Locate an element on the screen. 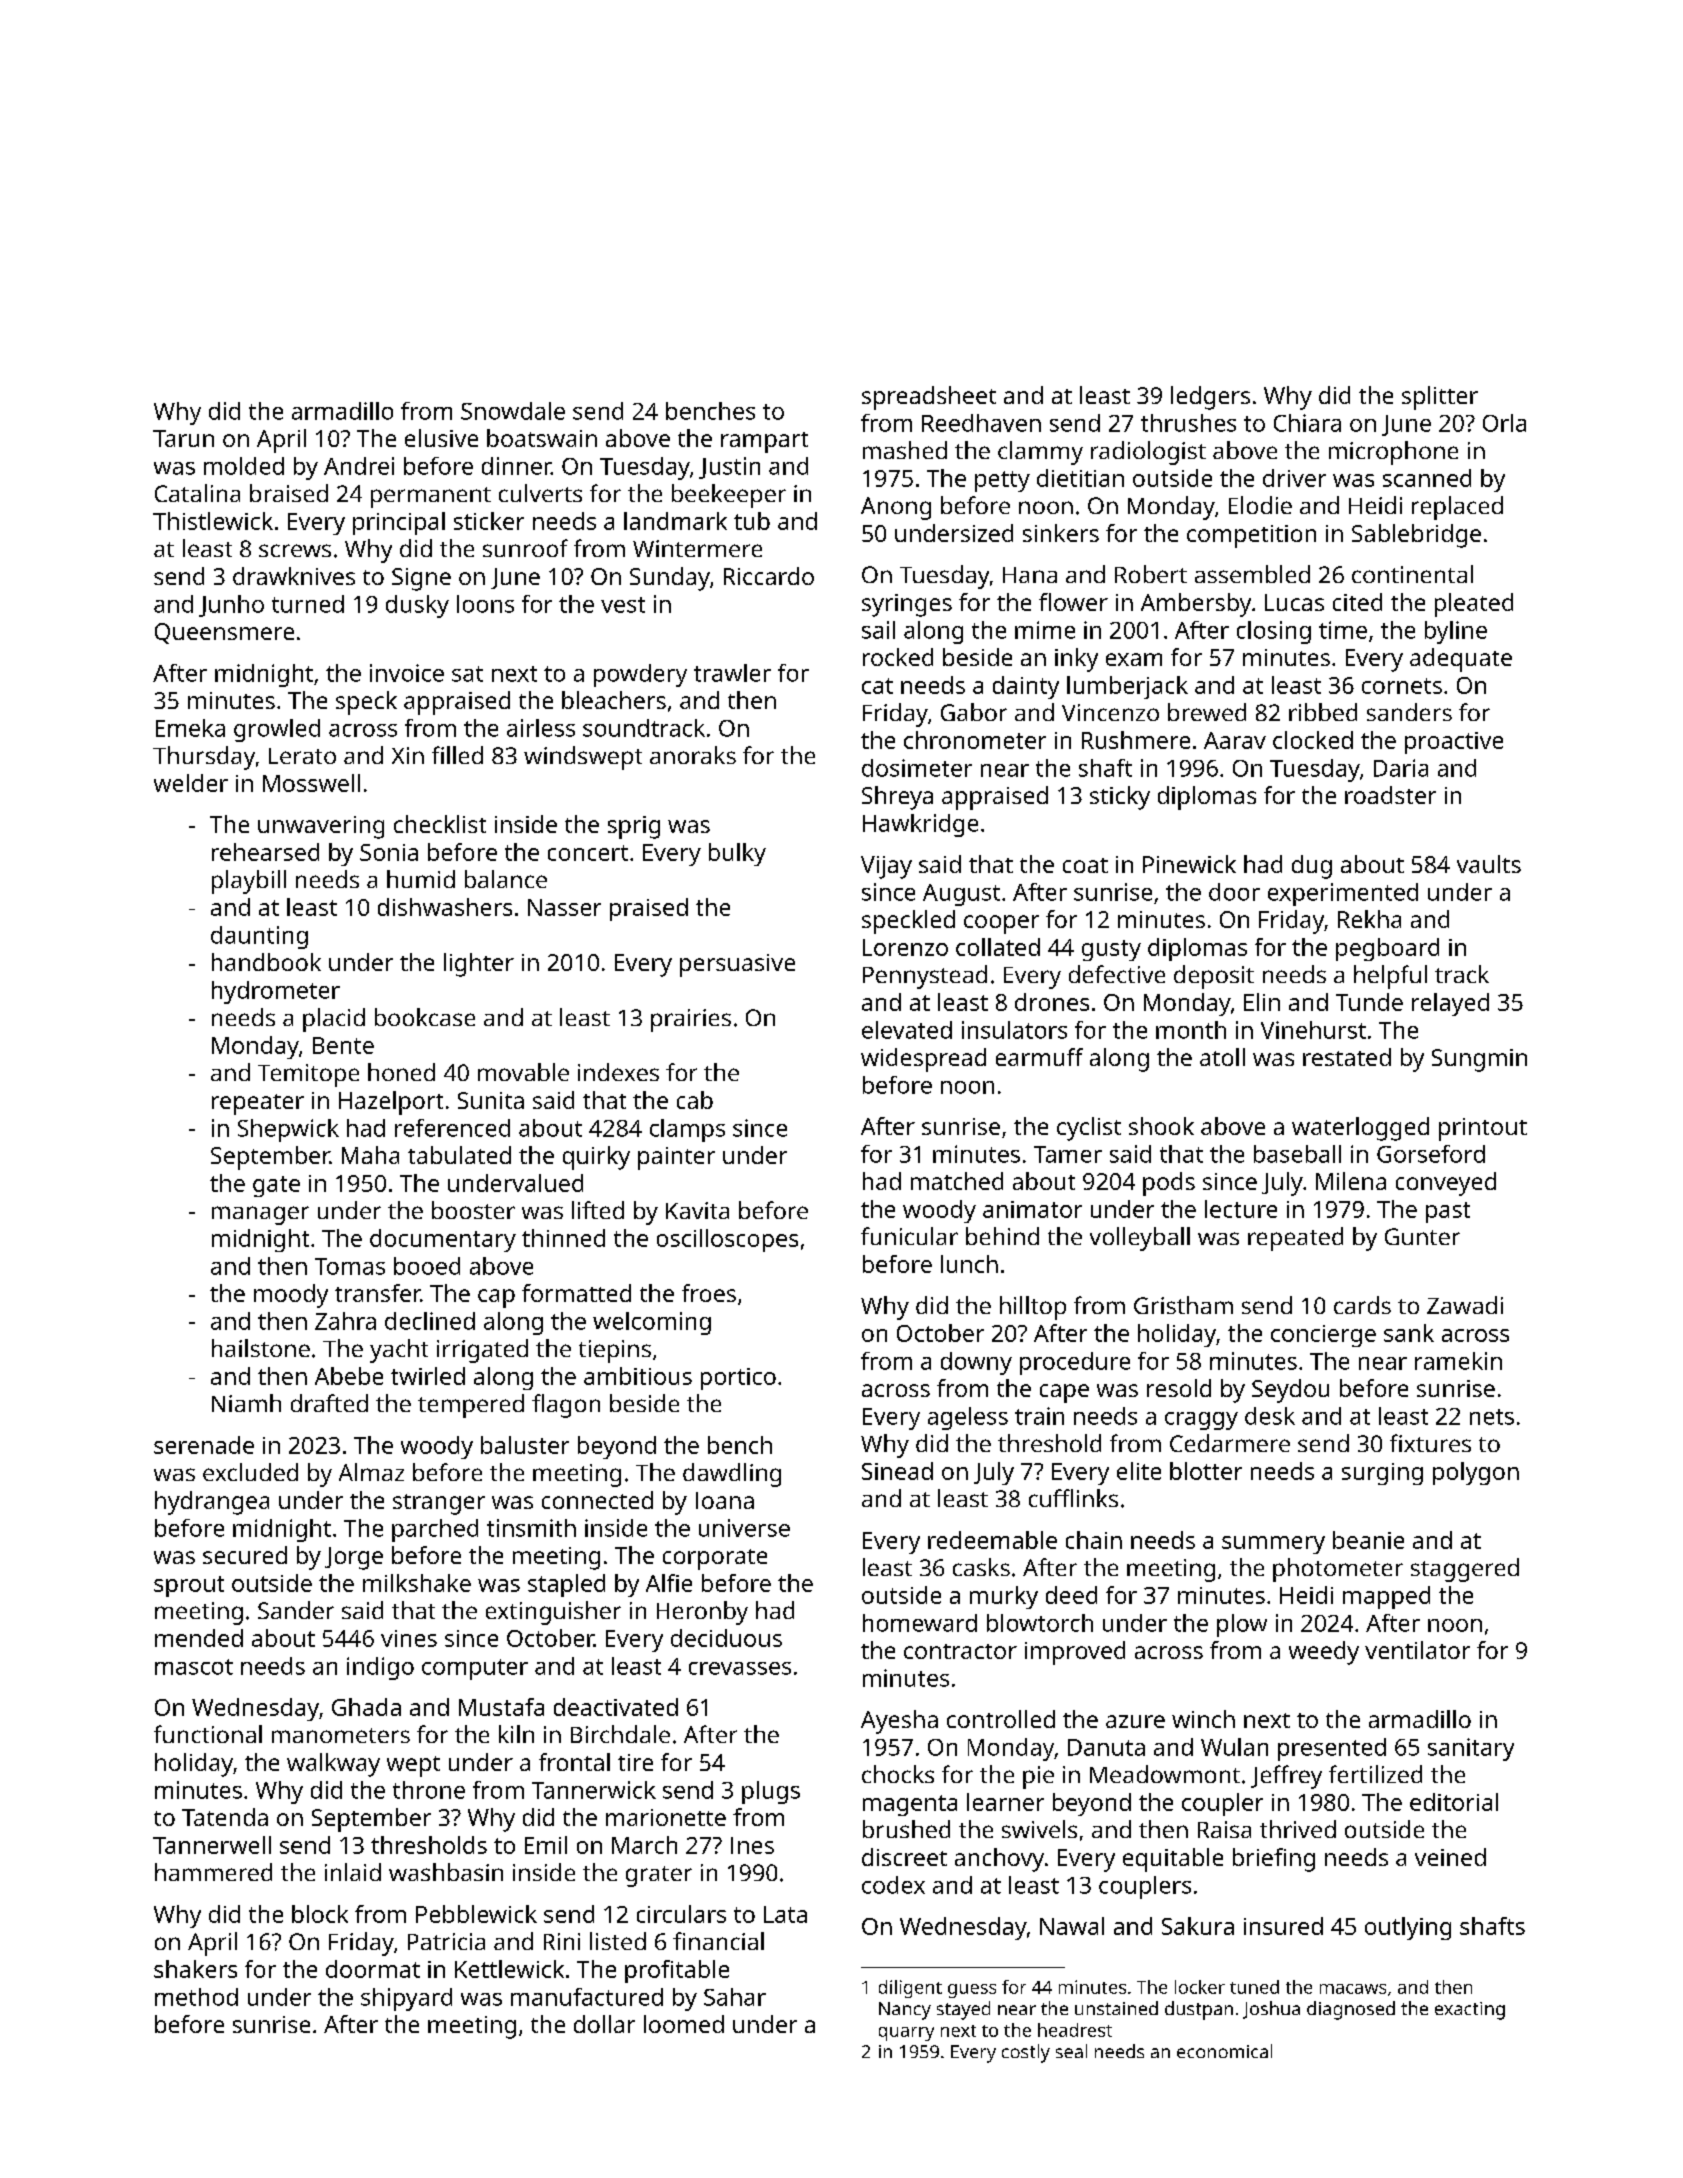 This screenshot has height=2178, width=1683. portico is located at coordinates (738, 1379).
